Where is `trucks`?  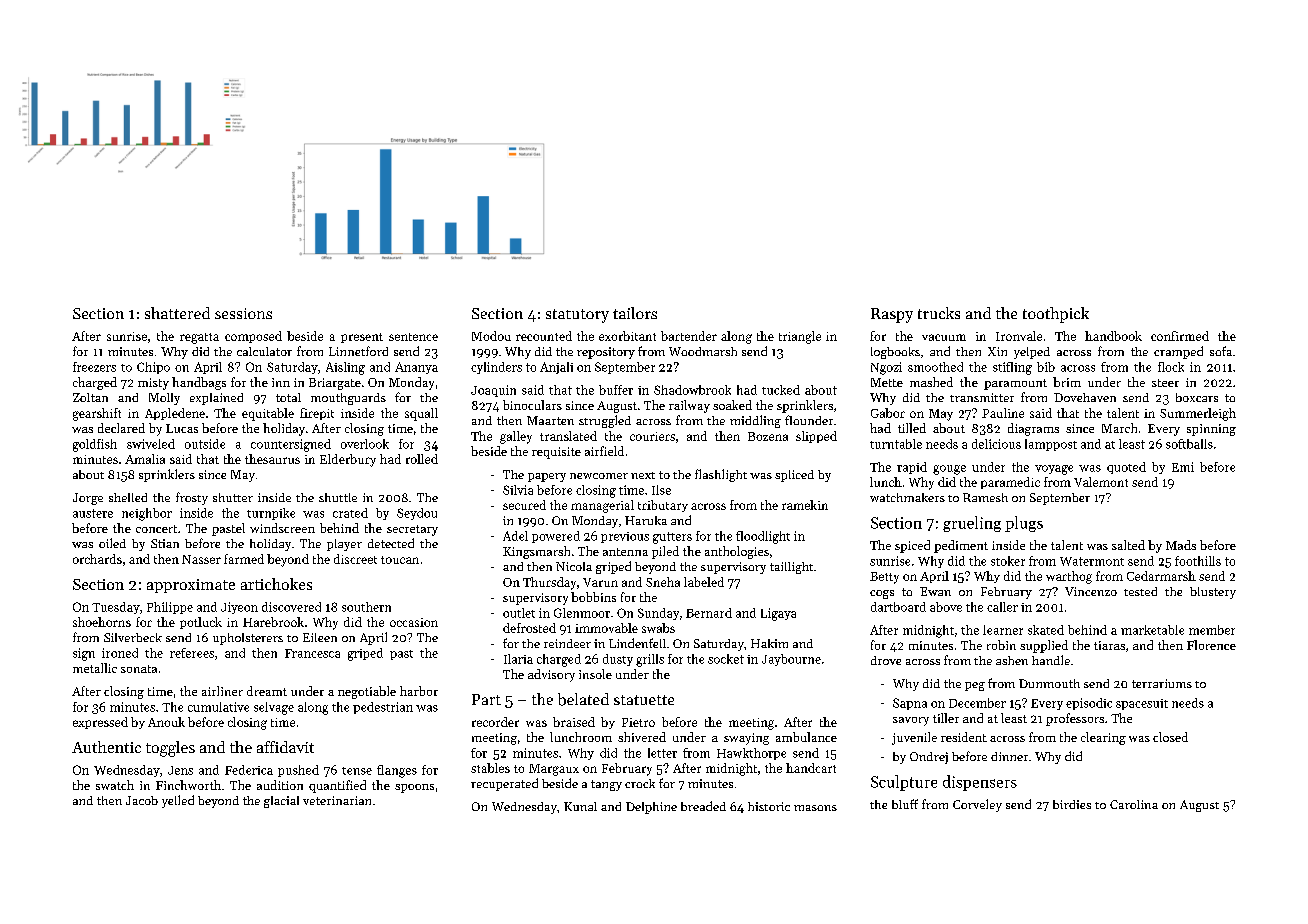
trucks is located at coordinates (939, 313).
